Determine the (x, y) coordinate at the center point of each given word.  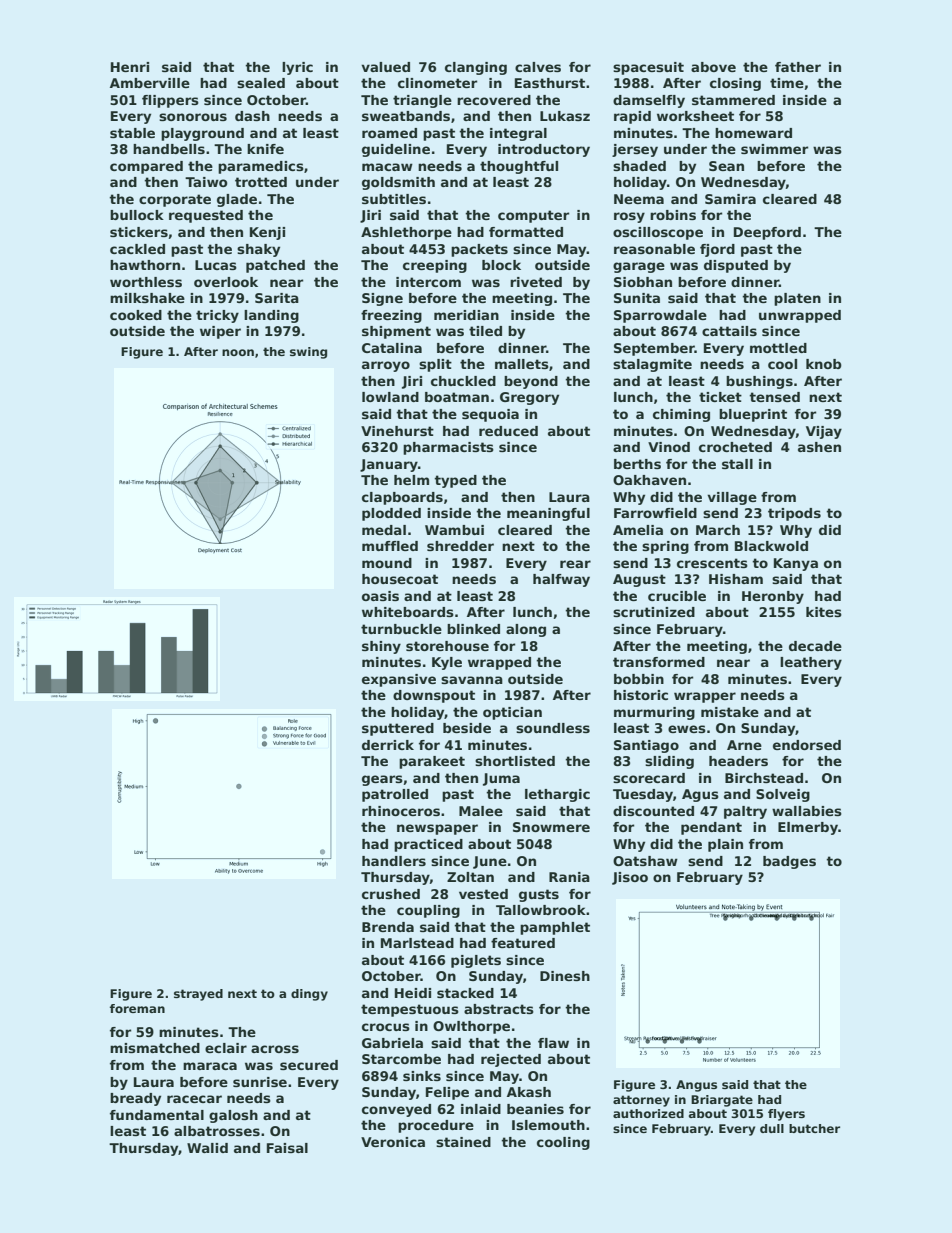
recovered (494, 100)
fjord (717, 250)
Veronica (393, 1142)
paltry (745, 812)
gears (382, 780)
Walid (207, 1148)
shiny (381, 647)
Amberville (150, 83)
